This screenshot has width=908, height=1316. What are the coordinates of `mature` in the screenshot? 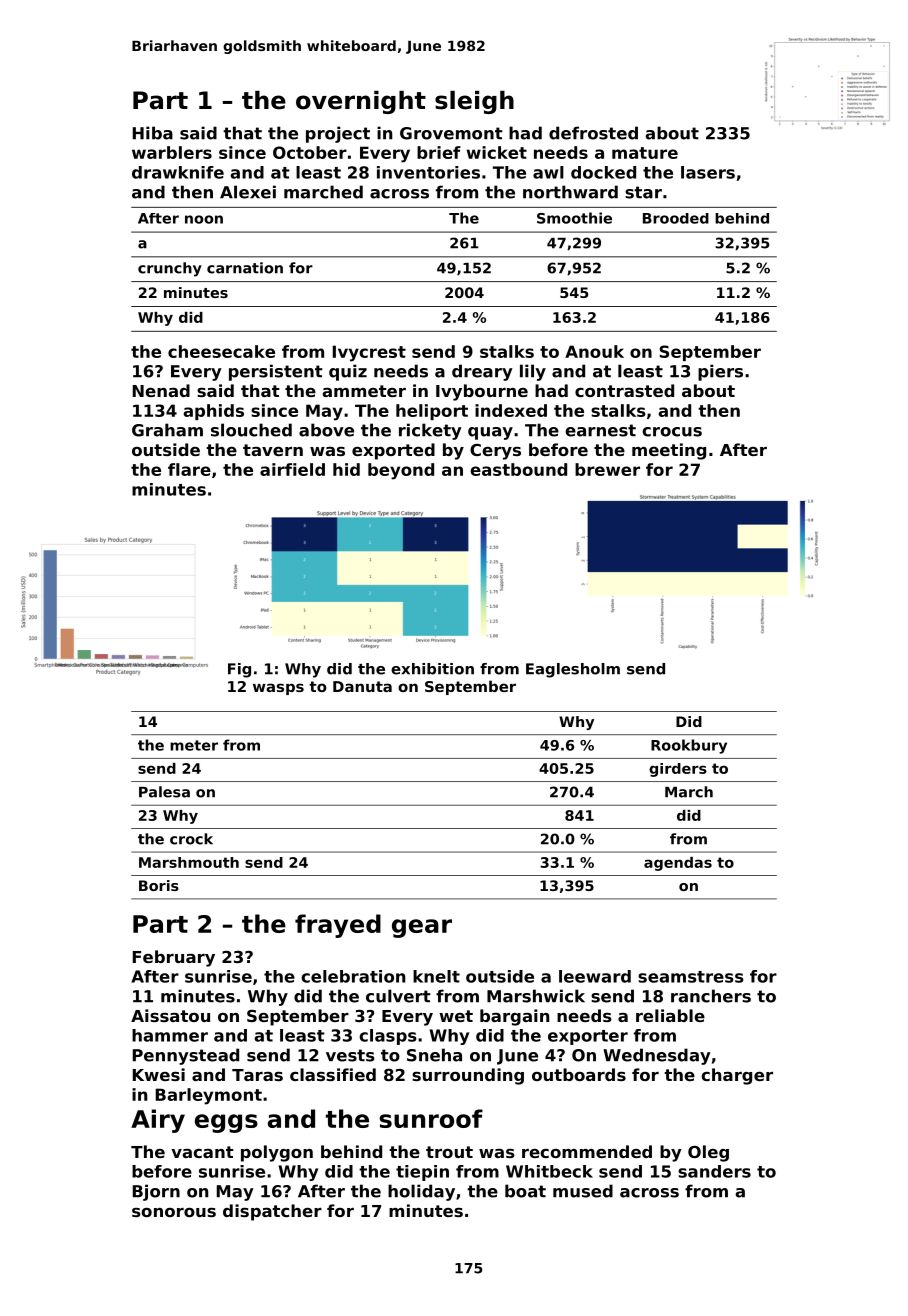 It's located at (645, 153).
